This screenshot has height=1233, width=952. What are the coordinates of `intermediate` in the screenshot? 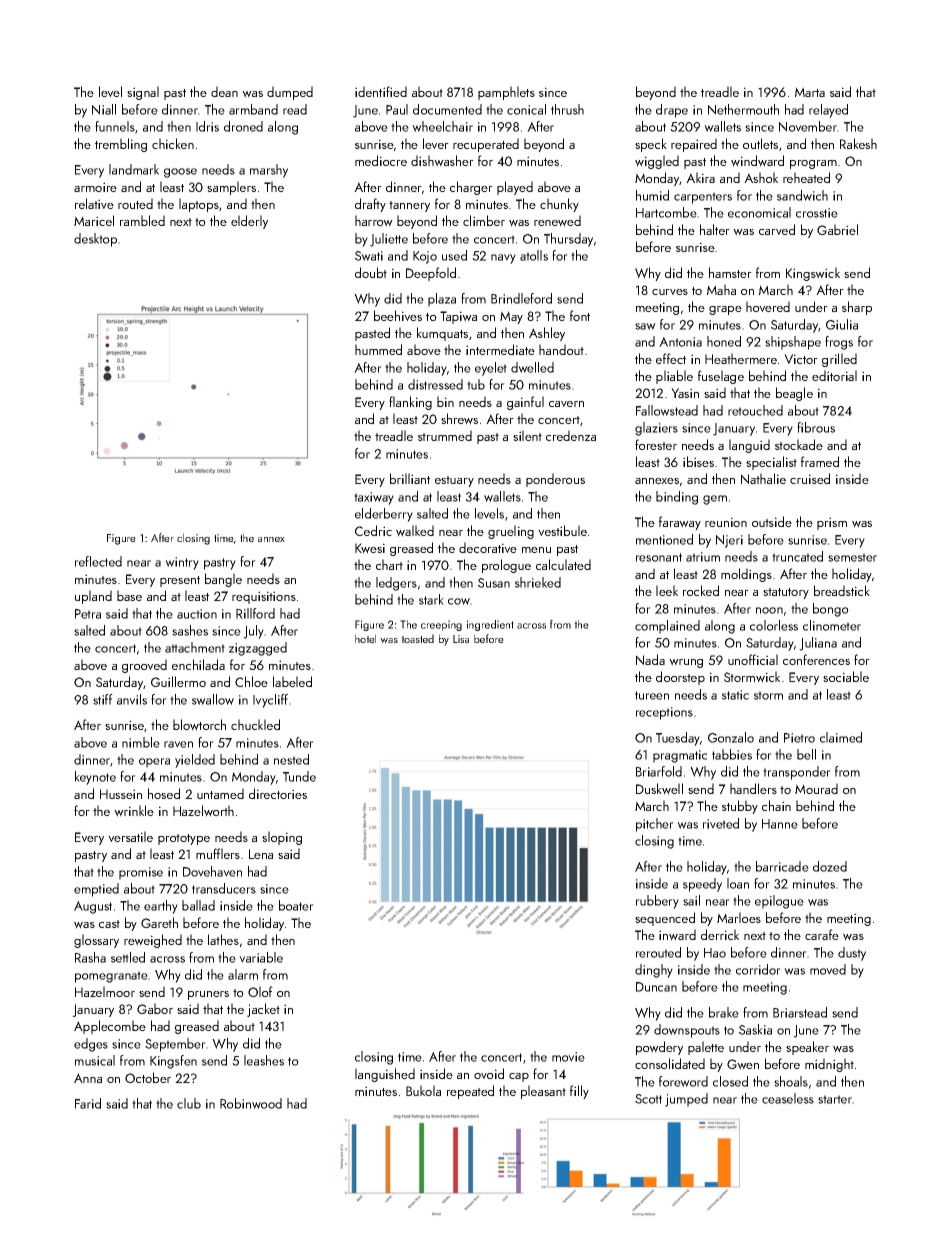 It's located at (500, 349).
